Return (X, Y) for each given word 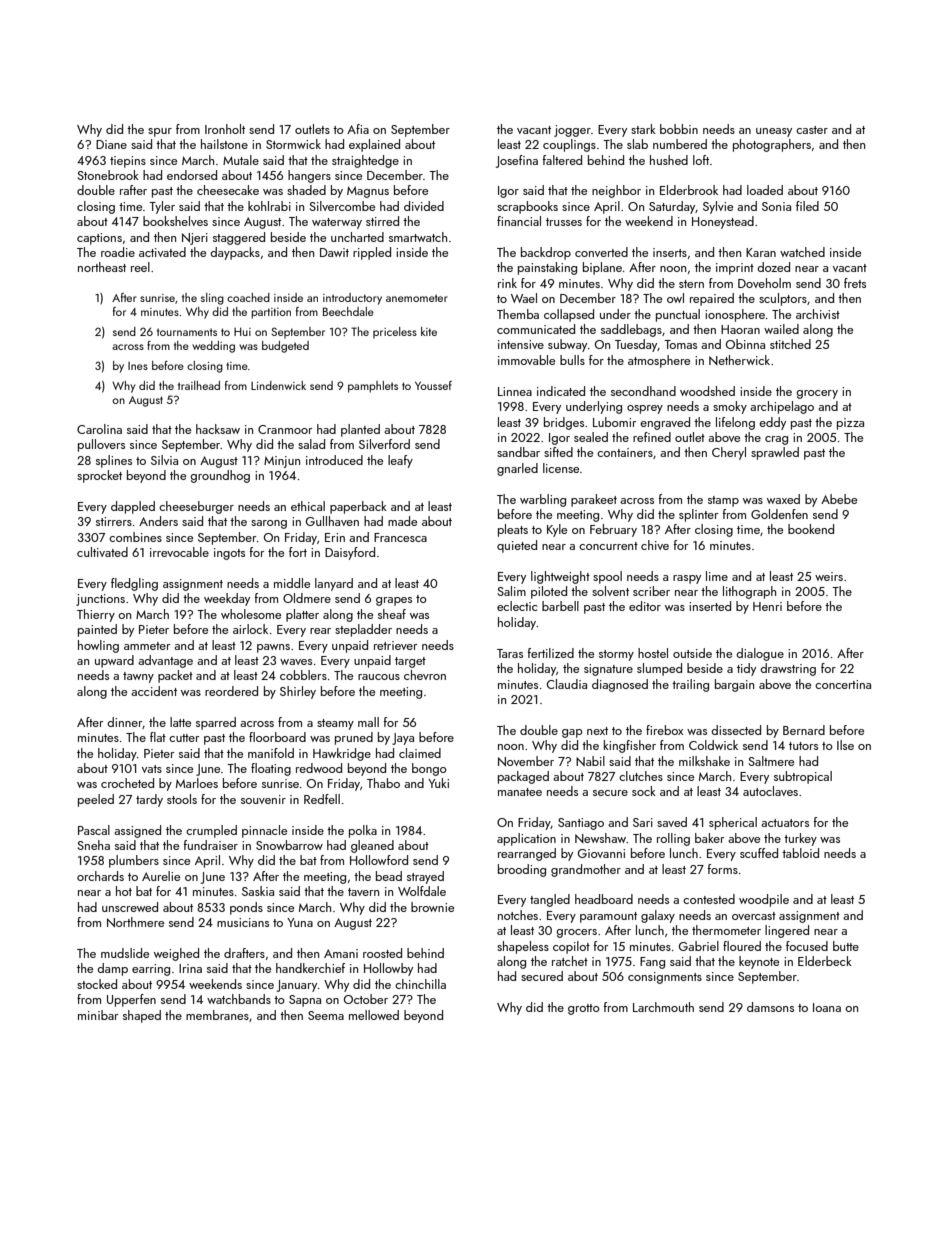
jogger (572, 131)
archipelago (782, 407)
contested (709, 899)
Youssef (433, 385)
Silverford (384, 444)
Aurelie (161, 876)
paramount (608, 917)
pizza (850, 424)
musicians (243, 922)
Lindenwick (278, 385)
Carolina (99, 429)
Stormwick (293, 144)
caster (812, 130)
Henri (767, 606)
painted (97, 630)
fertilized (551, 653)
